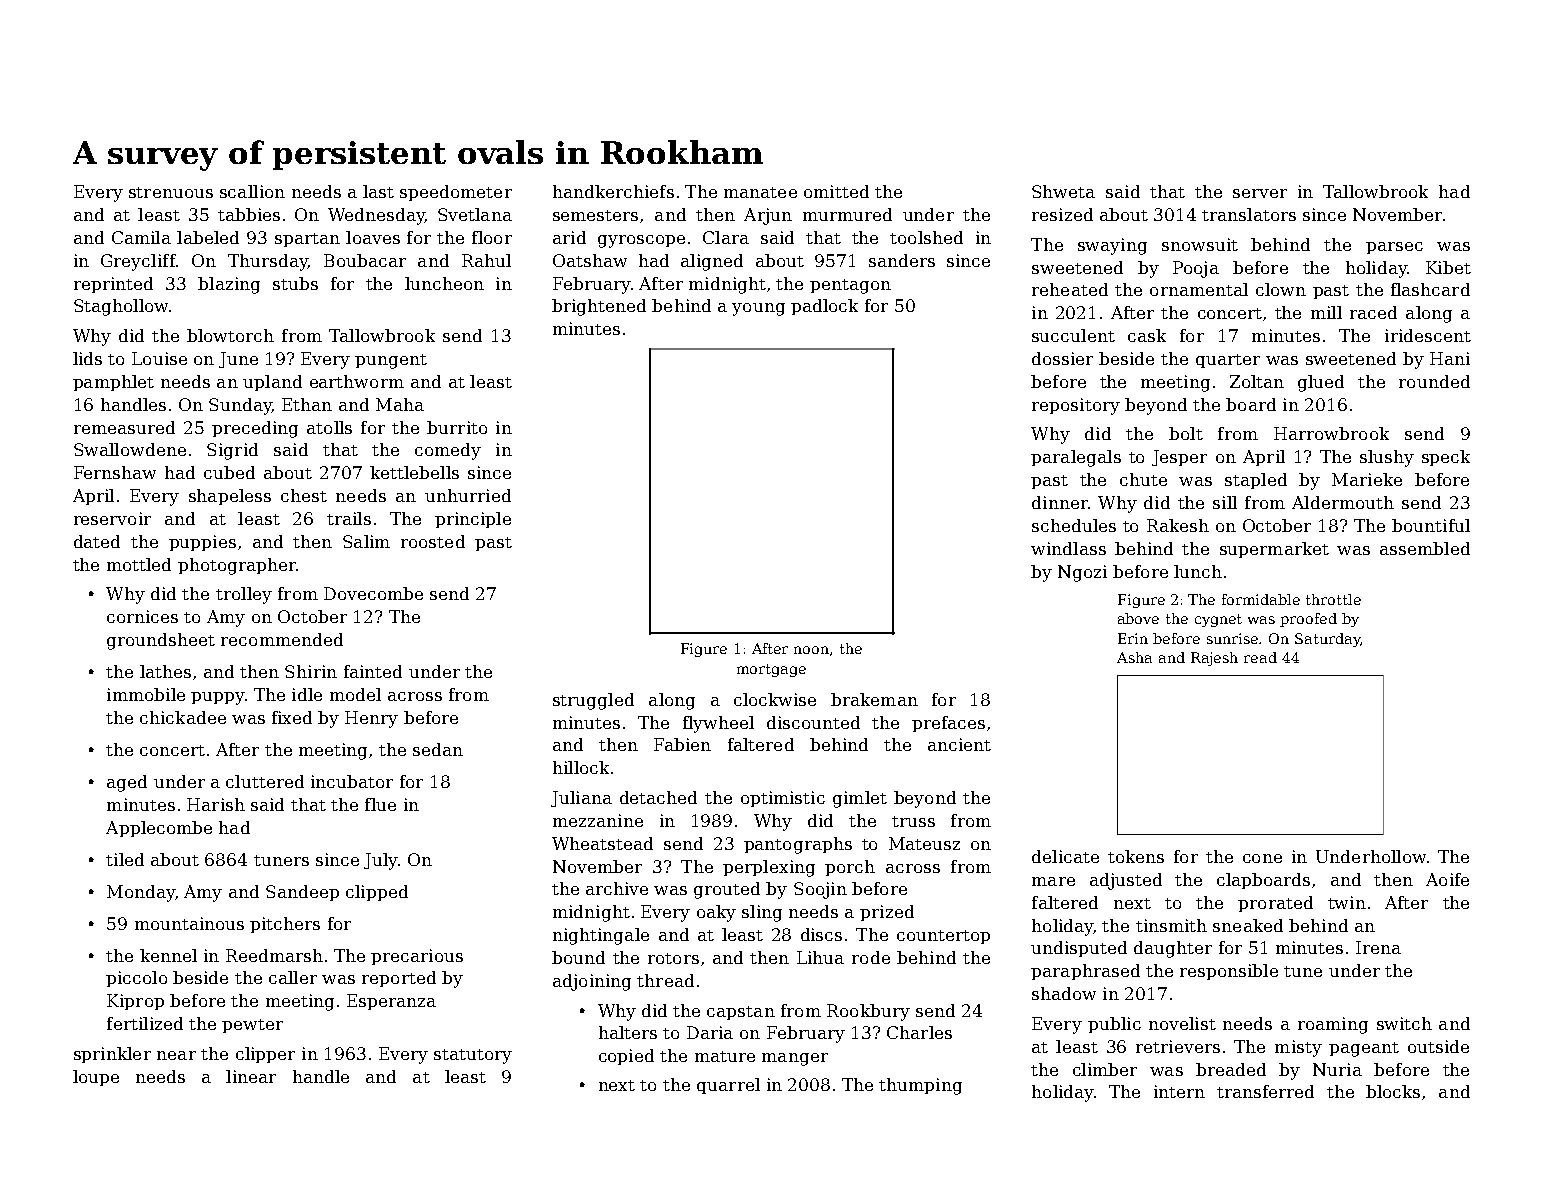  Describe the element at coordinates (1076, 406) in the image. I see `repository` at that location.
